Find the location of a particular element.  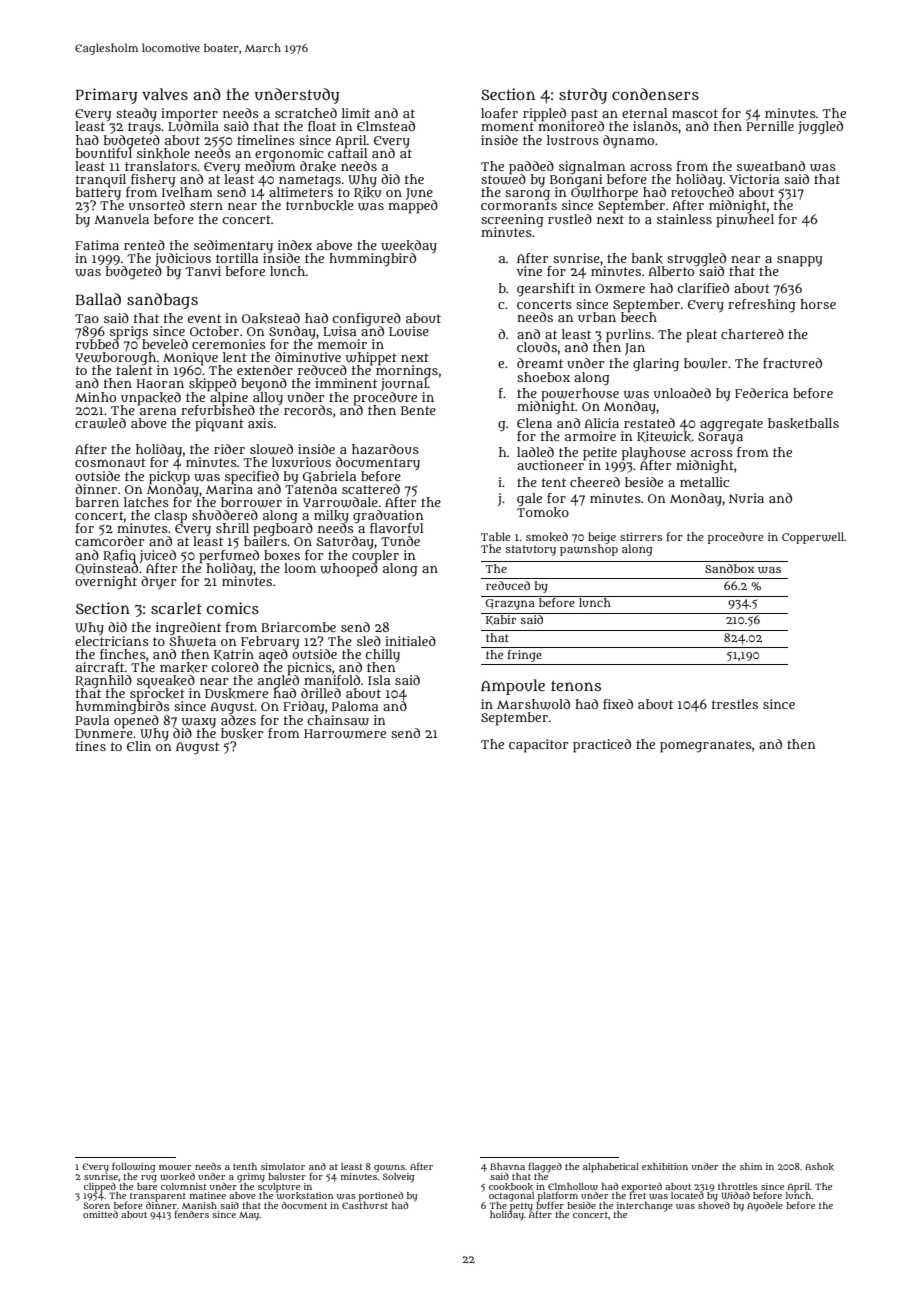

clipped is located at coordinates (100, 1187).
